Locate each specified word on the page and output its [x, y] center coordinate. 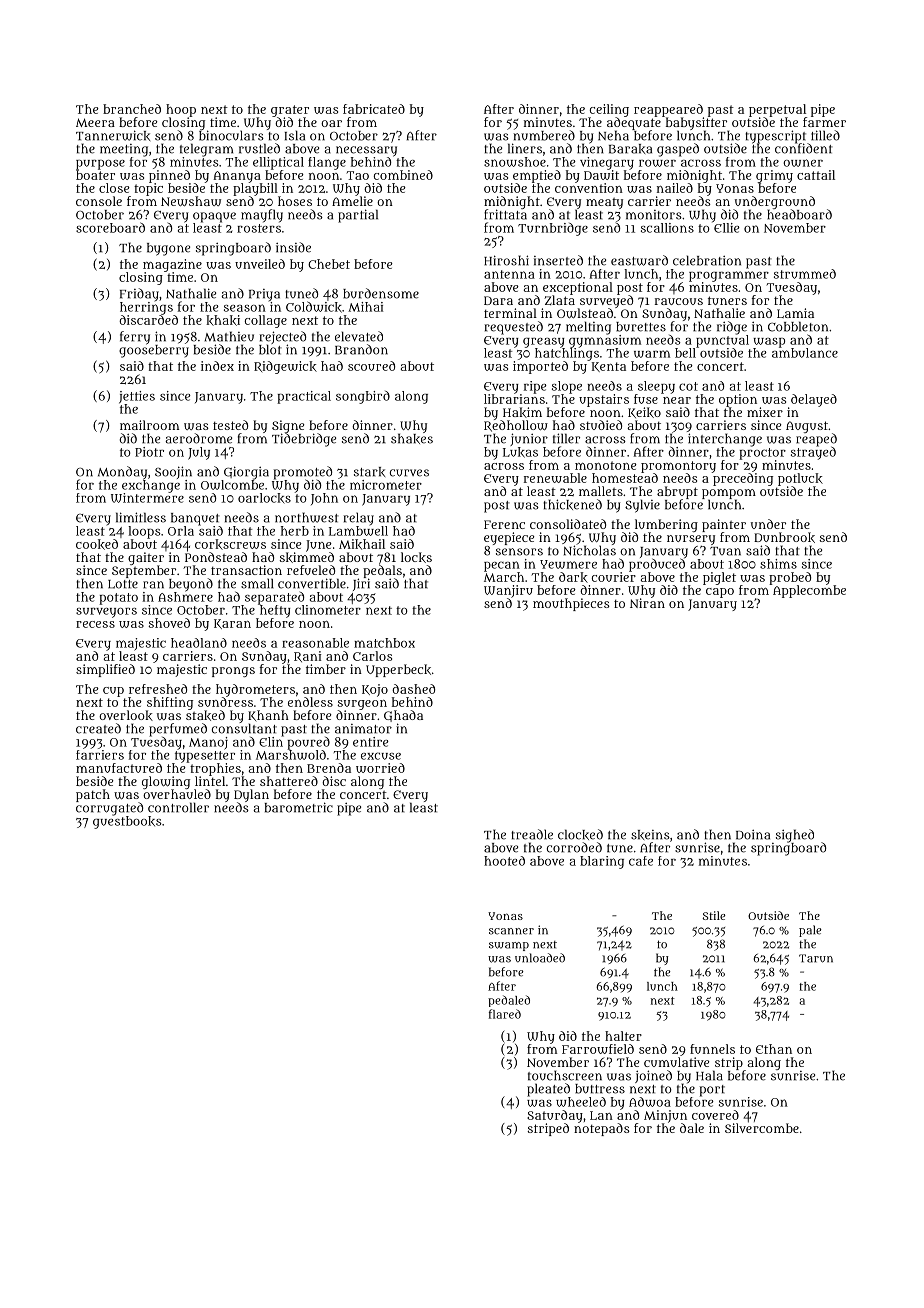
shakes [412, 439]
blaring [602, 862]
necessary [366, 151]
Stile [714, 915]
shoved [169, 623]
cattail [816, 175]
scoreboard [110, 227]
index [217, 366]
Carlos [372, 656]
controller [178, 807]
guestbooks [127, 822]
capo [720, 593]
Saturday [555, 1116]
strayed [813, 453]
